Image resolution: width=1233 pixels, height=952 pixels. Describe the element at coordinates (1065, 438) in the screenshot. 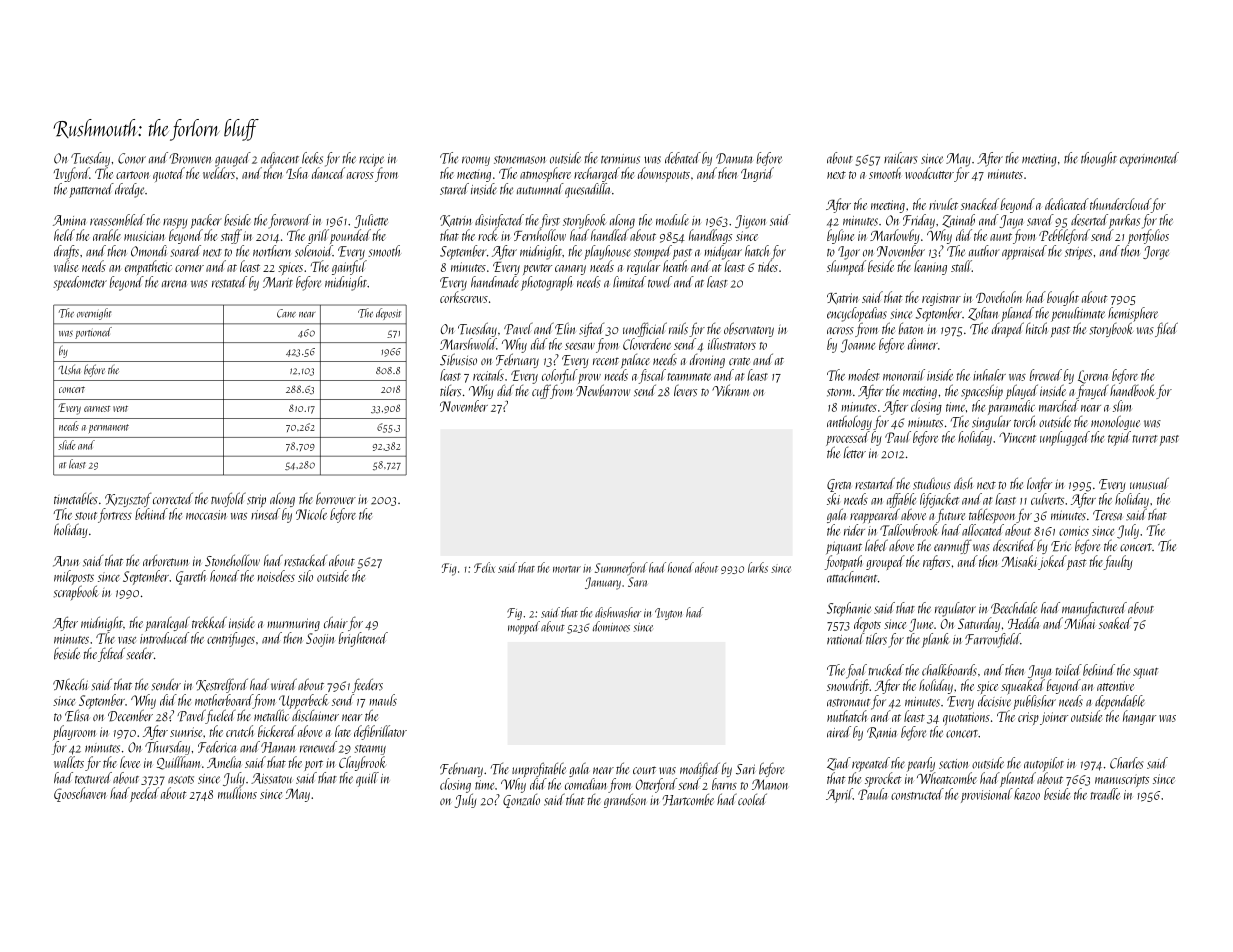

I see `unplugged` at that location.
